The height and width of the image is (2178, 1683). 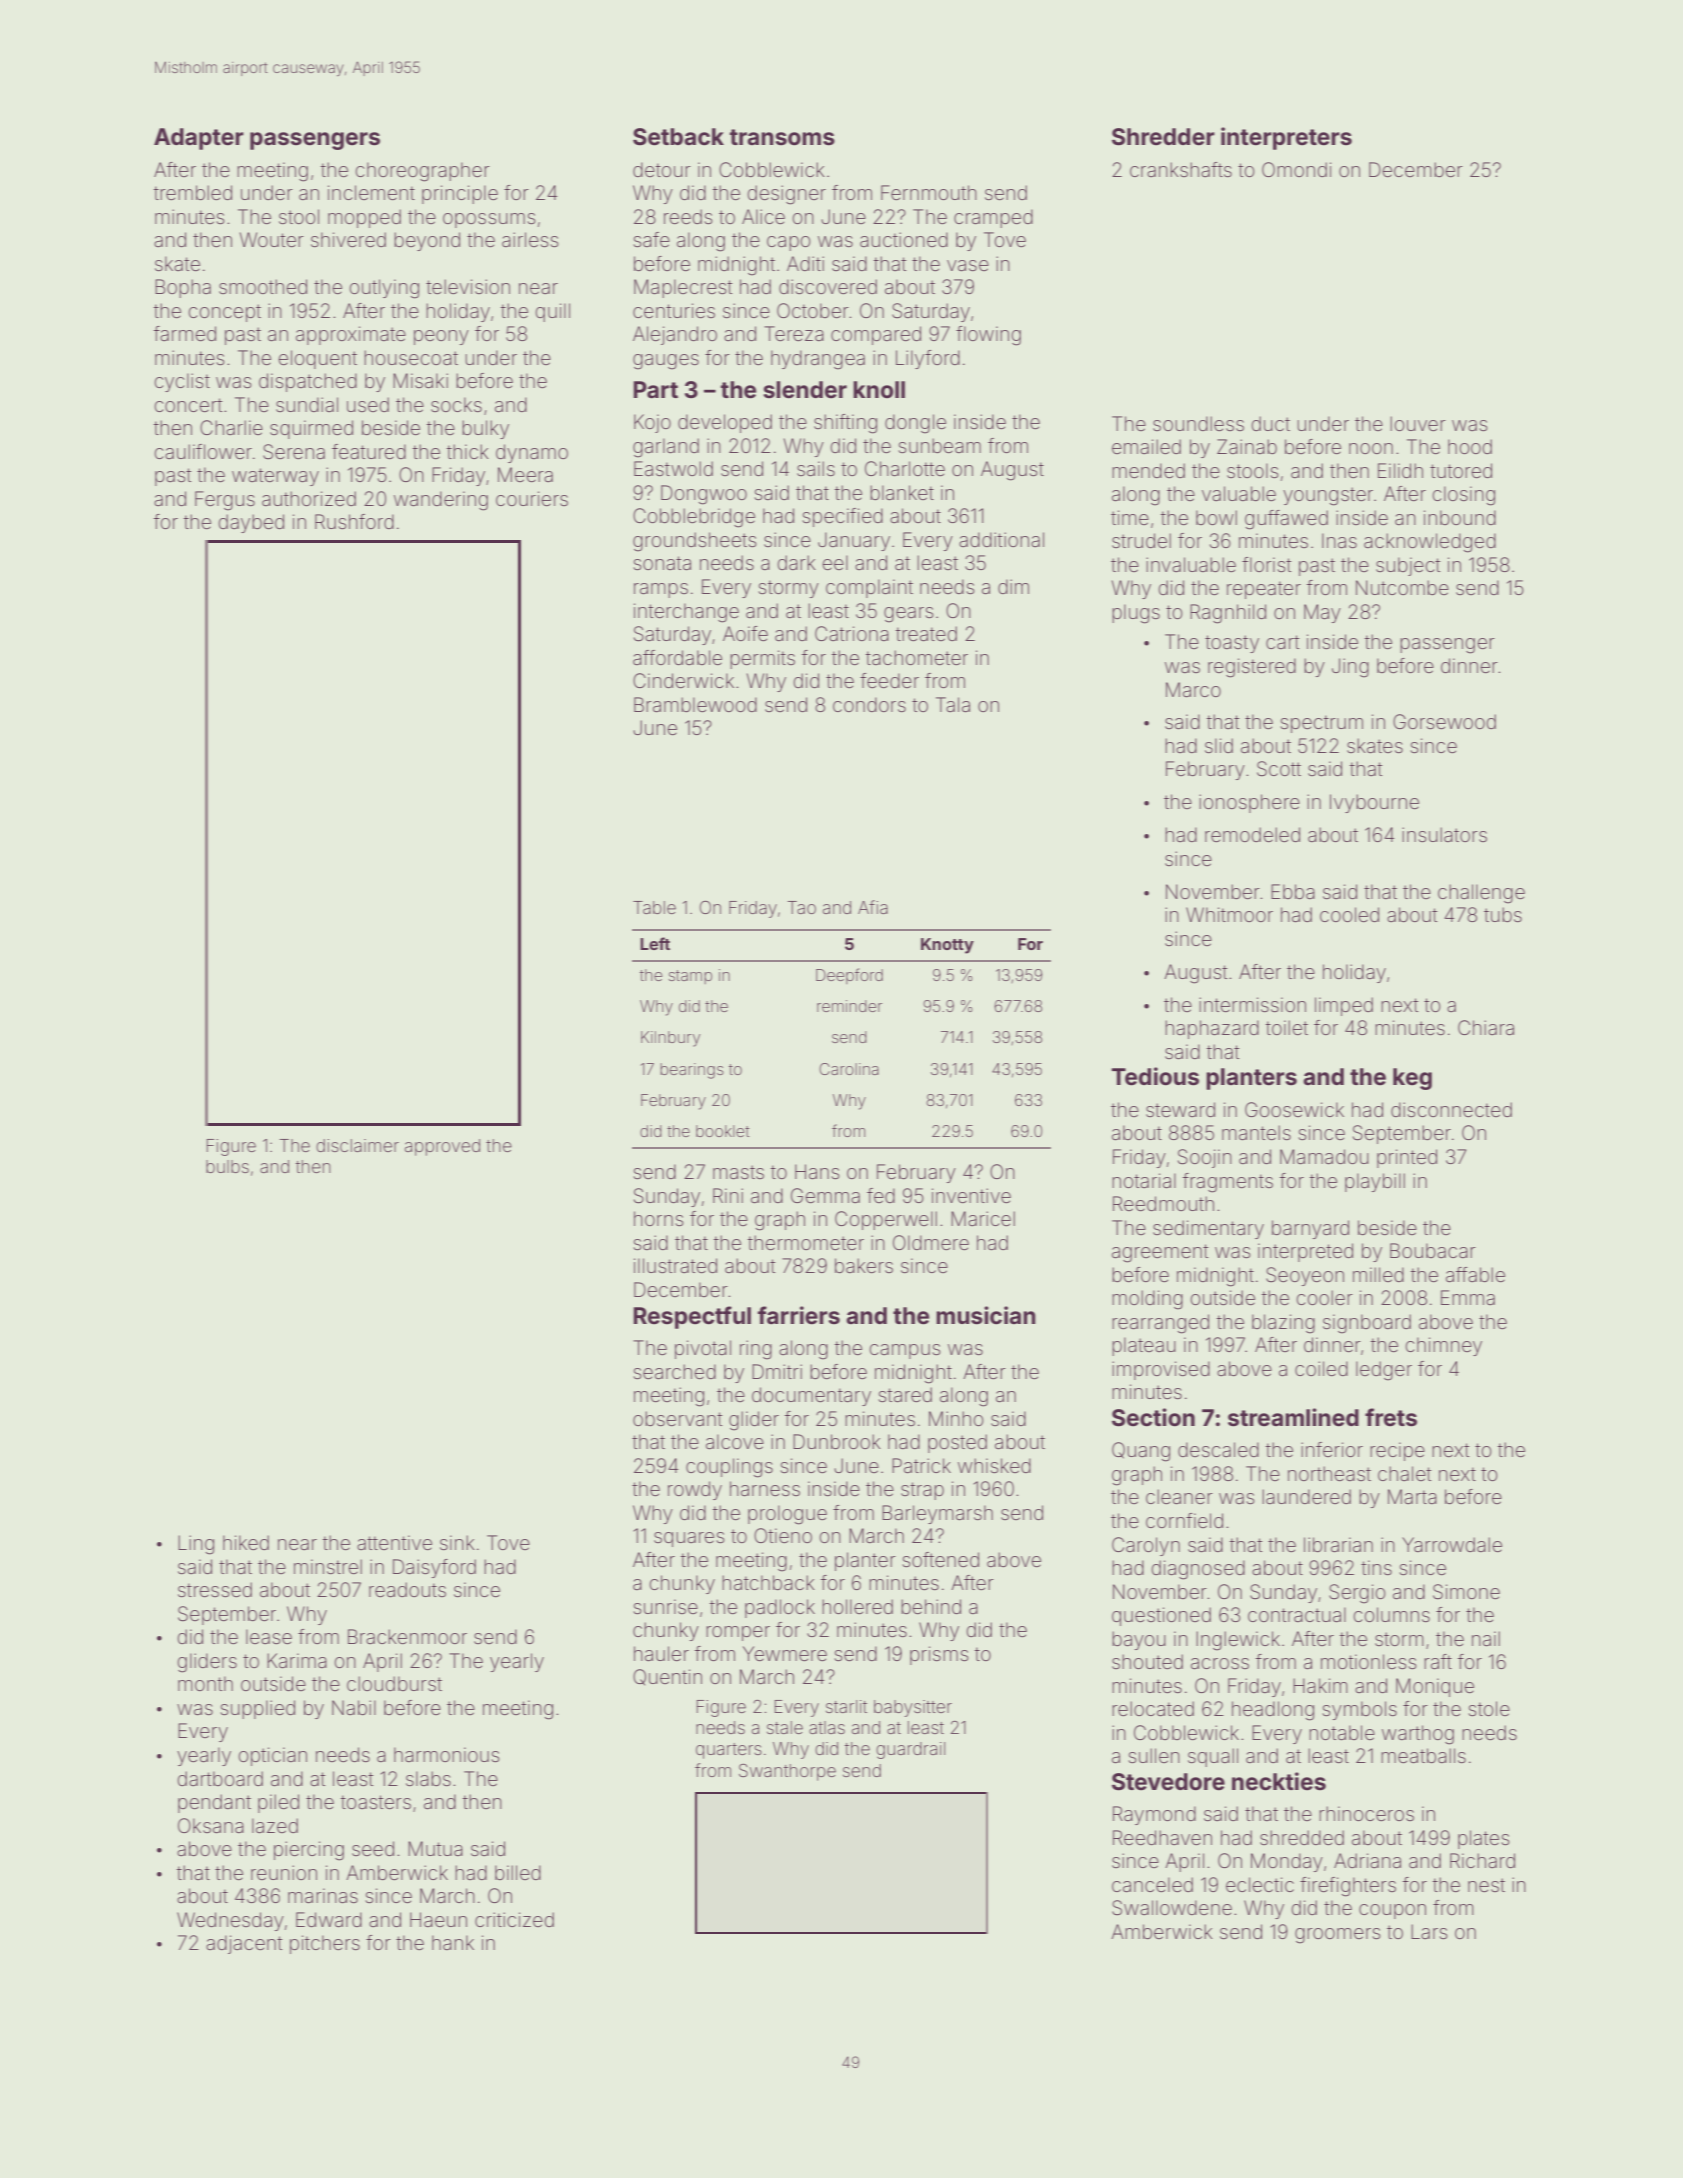 What do you see at coordinates (1160, 1324) in the image?
I see `rearranged` at bounding box center [1160, 1324].
